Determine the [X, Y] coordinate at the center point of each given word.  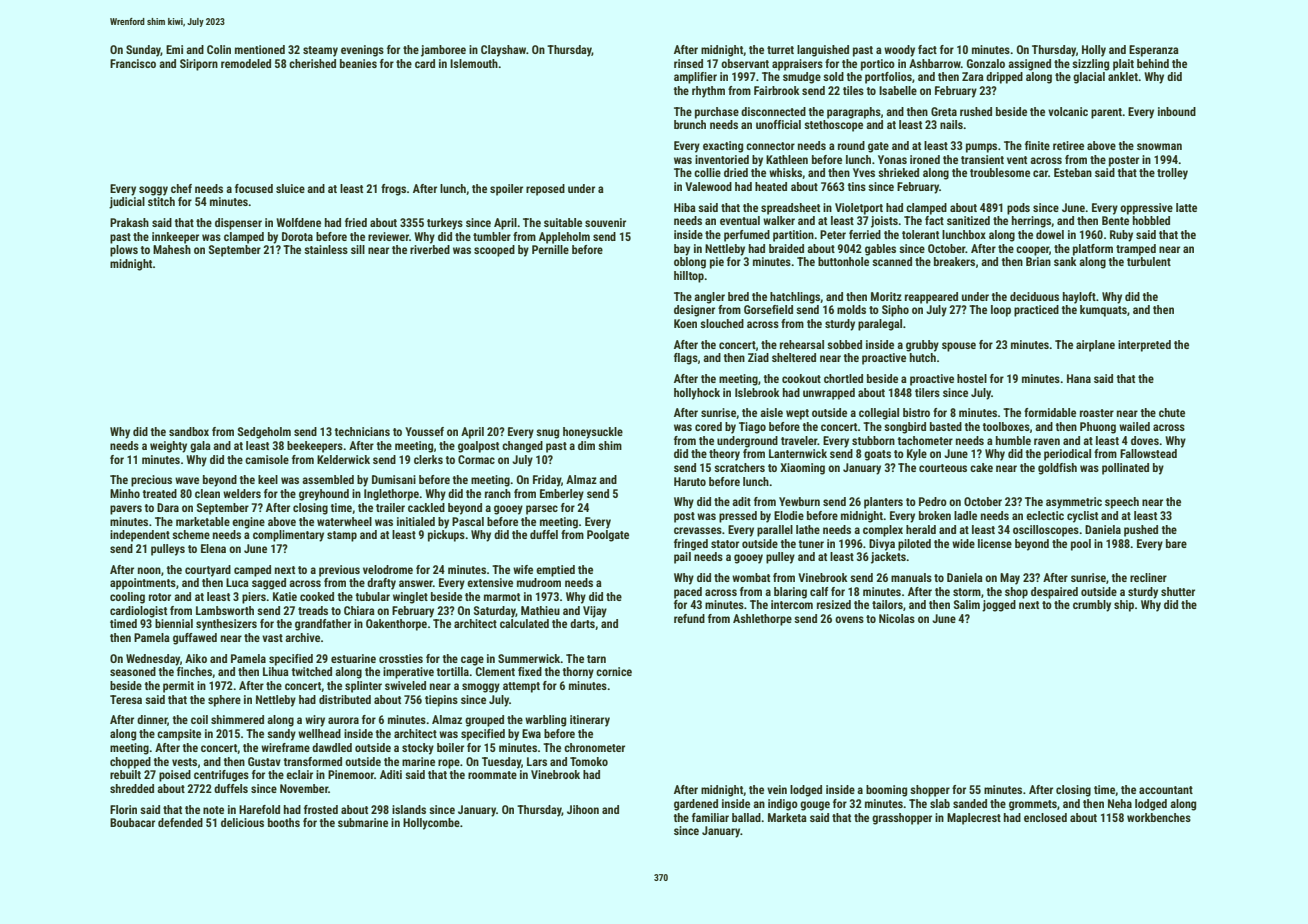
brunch [690, 124]
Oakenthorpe [396, 625]
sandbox [189, 431]
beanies [358, 63]
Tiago [752, 428]
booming [886, 791]
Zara [973, 76]
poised [175, 776]
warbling [545, 721]
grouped [484, 721]
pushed [1141, 531]
